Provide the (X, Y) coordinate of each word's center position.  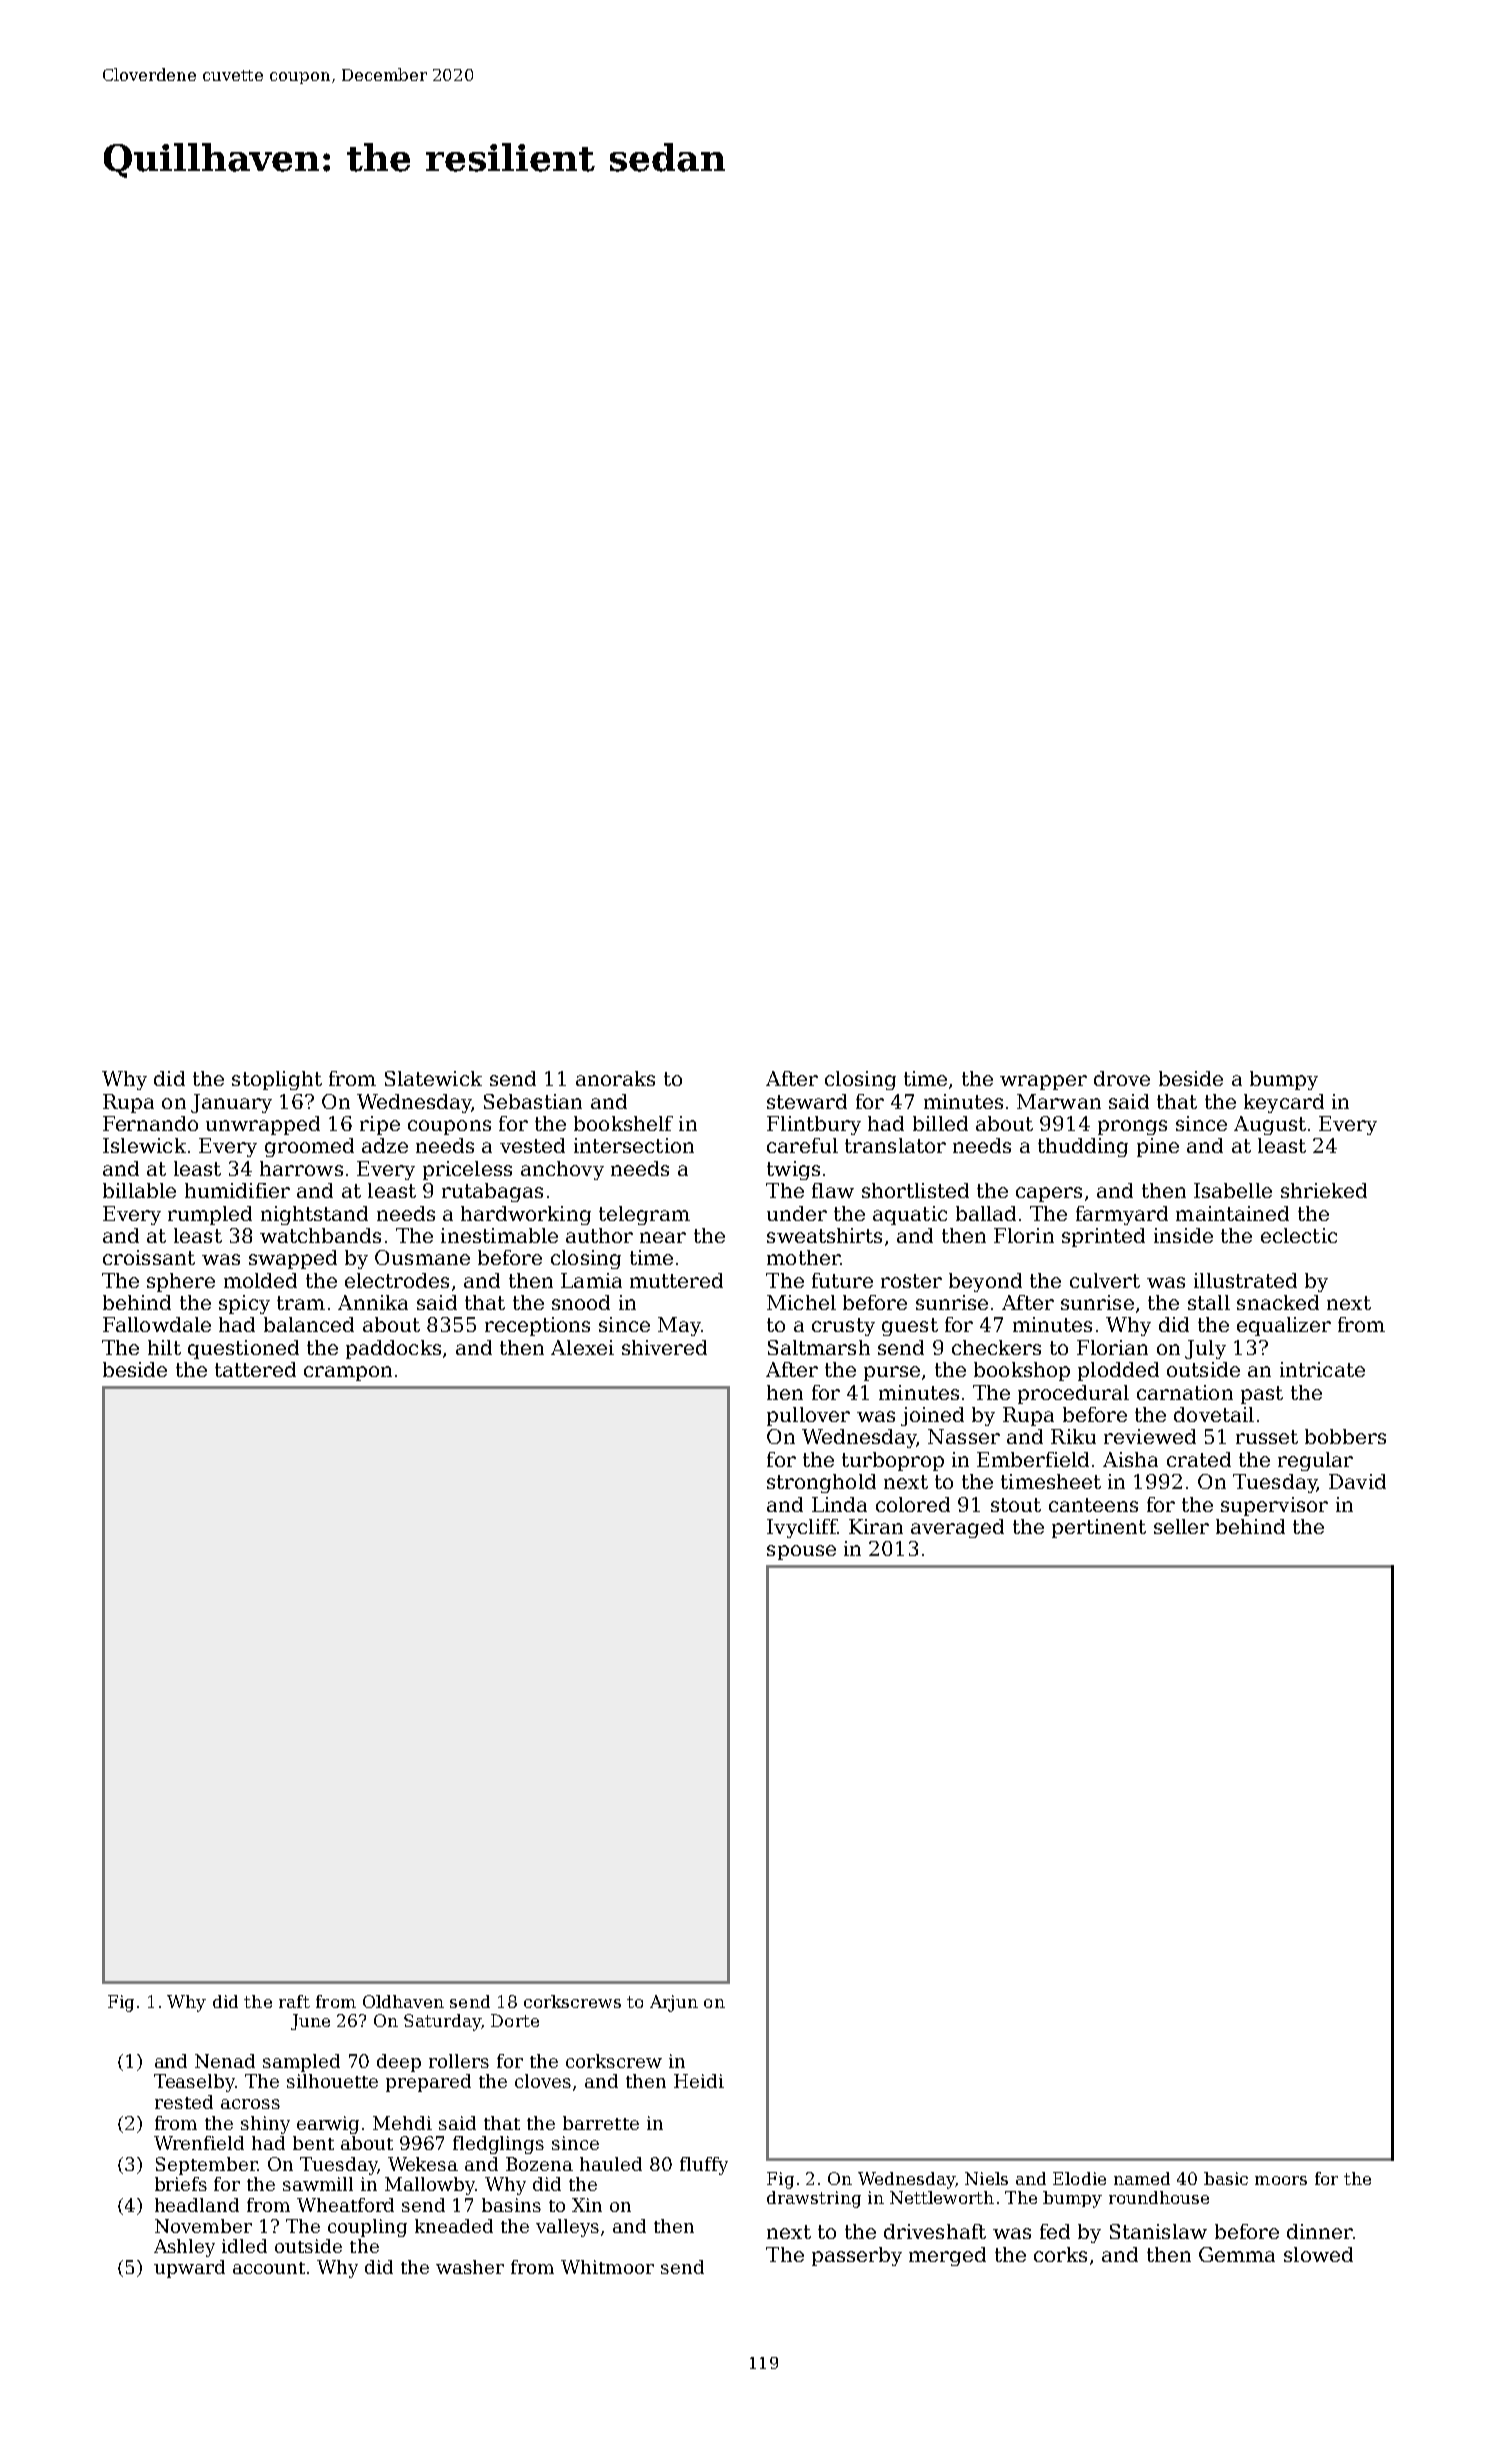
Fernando (150, 1123)
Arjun (674, 2003)
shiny (265, 2125)
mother (803, 1257)
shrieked (1324, 1190)
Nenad (225, 2061)
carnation (1185, 1392)
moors (1281, 2180)
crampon (348, 1373)
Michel (801, 1302)
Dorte (515, 2020)
